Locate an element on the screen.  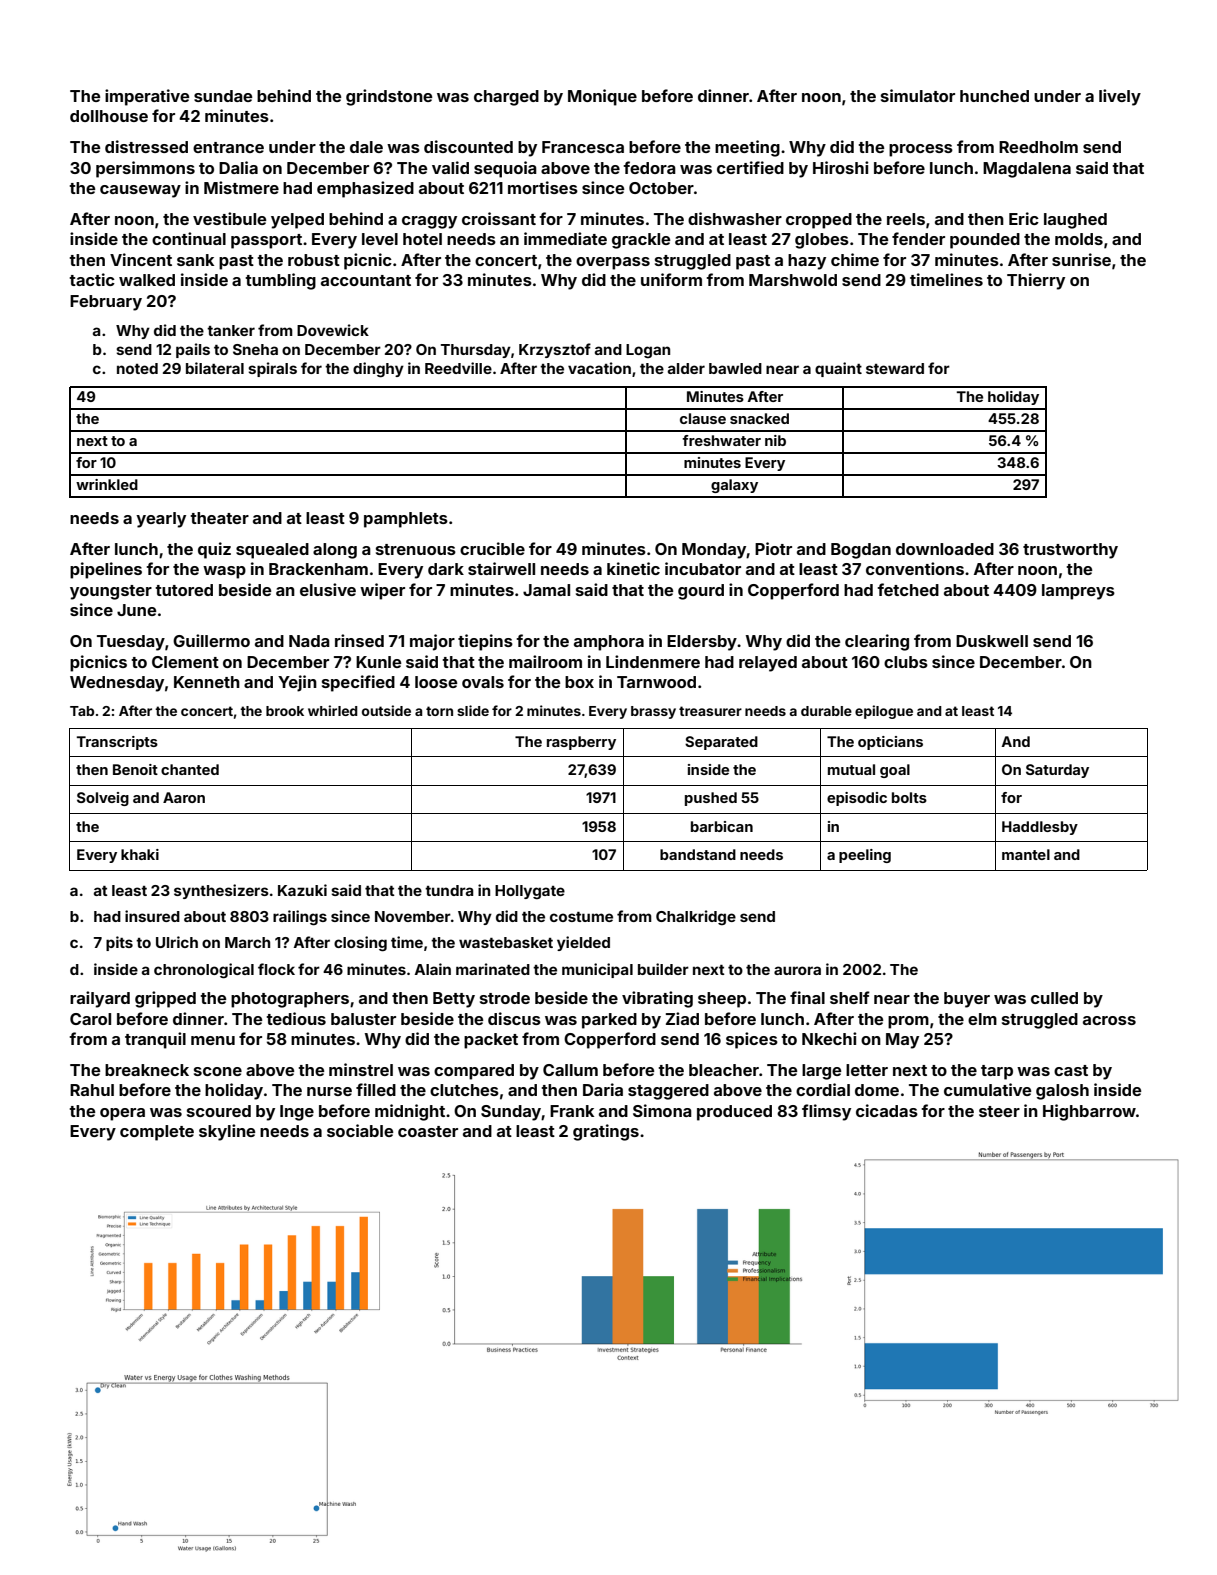
Dalia is located at coordinates (238, 167).
